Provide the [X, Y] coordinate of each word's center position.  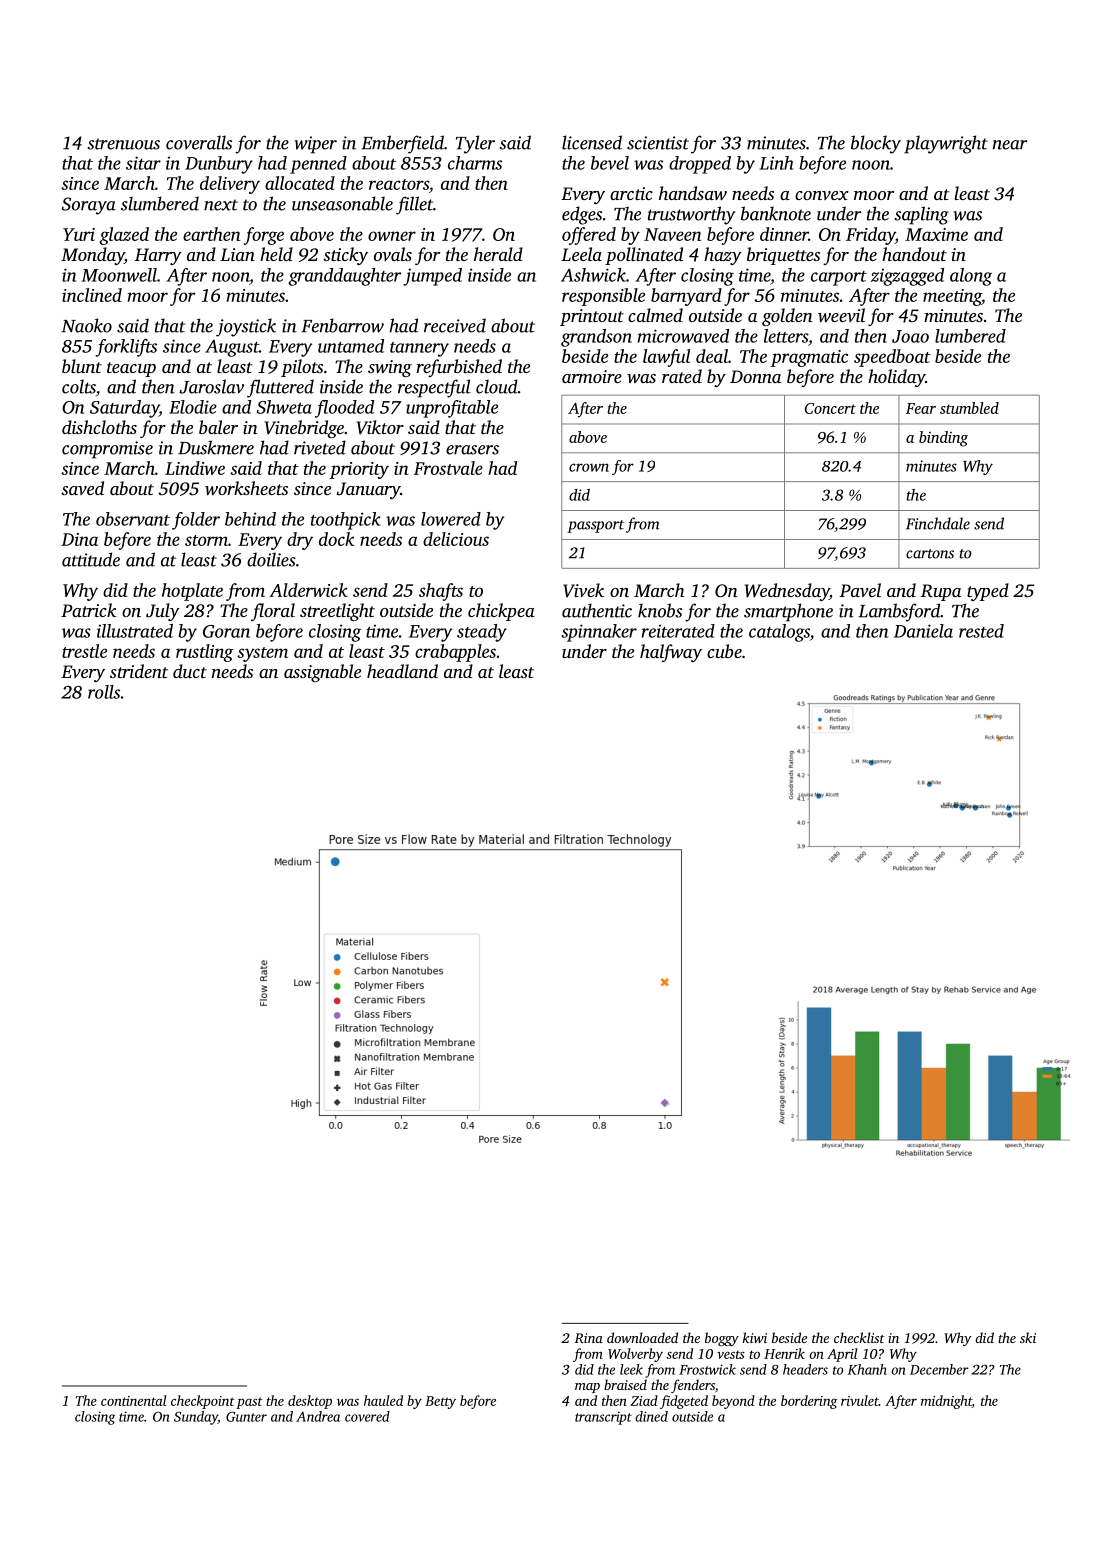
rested [981, 631]
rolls [104, 692]
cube [724, 651]
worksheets [246, 488]
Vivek [583, 590]
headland [402, 671]
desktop [310, 1402]
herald [498, 254]
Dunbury [219, 165]
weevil [841, 315]
